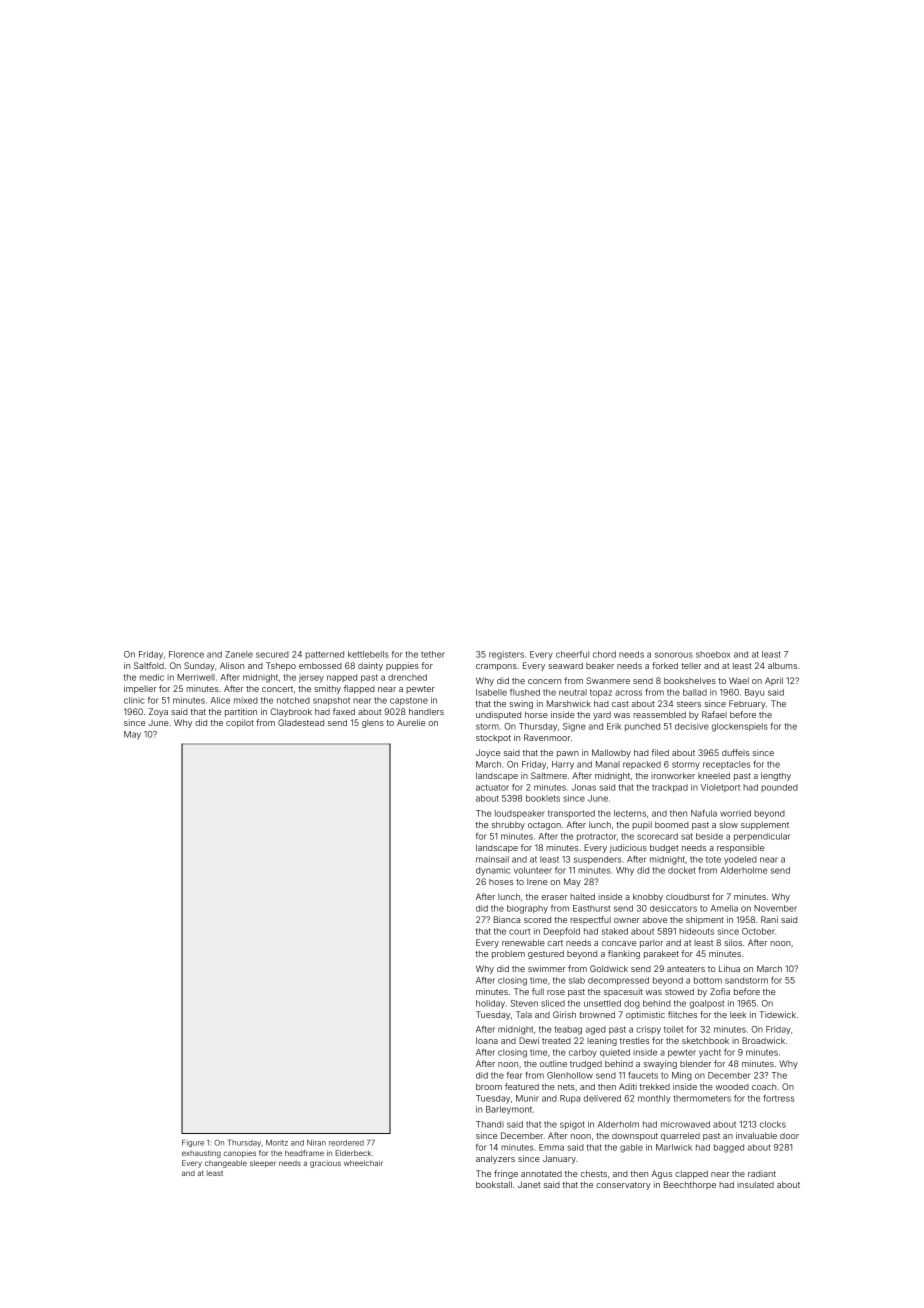 The height and width of the screenshot is (1308, 924). What do you see at coordinates (661, 954) in the screenshot?
I see `parakeet` at bounding box center [661, 954].
